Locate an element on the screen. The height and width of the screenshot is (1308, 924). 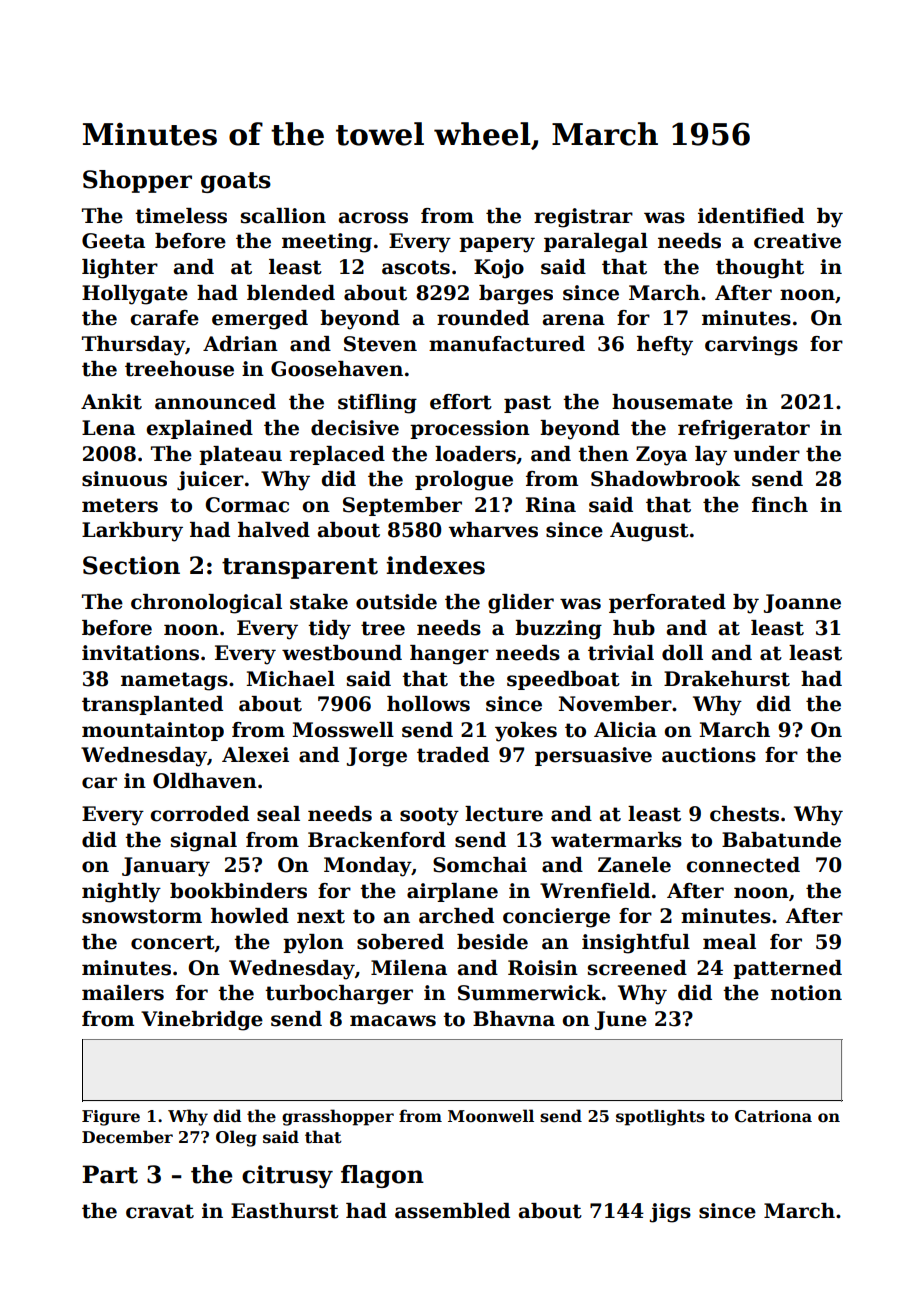
September is located at coordinates (402, 506).
